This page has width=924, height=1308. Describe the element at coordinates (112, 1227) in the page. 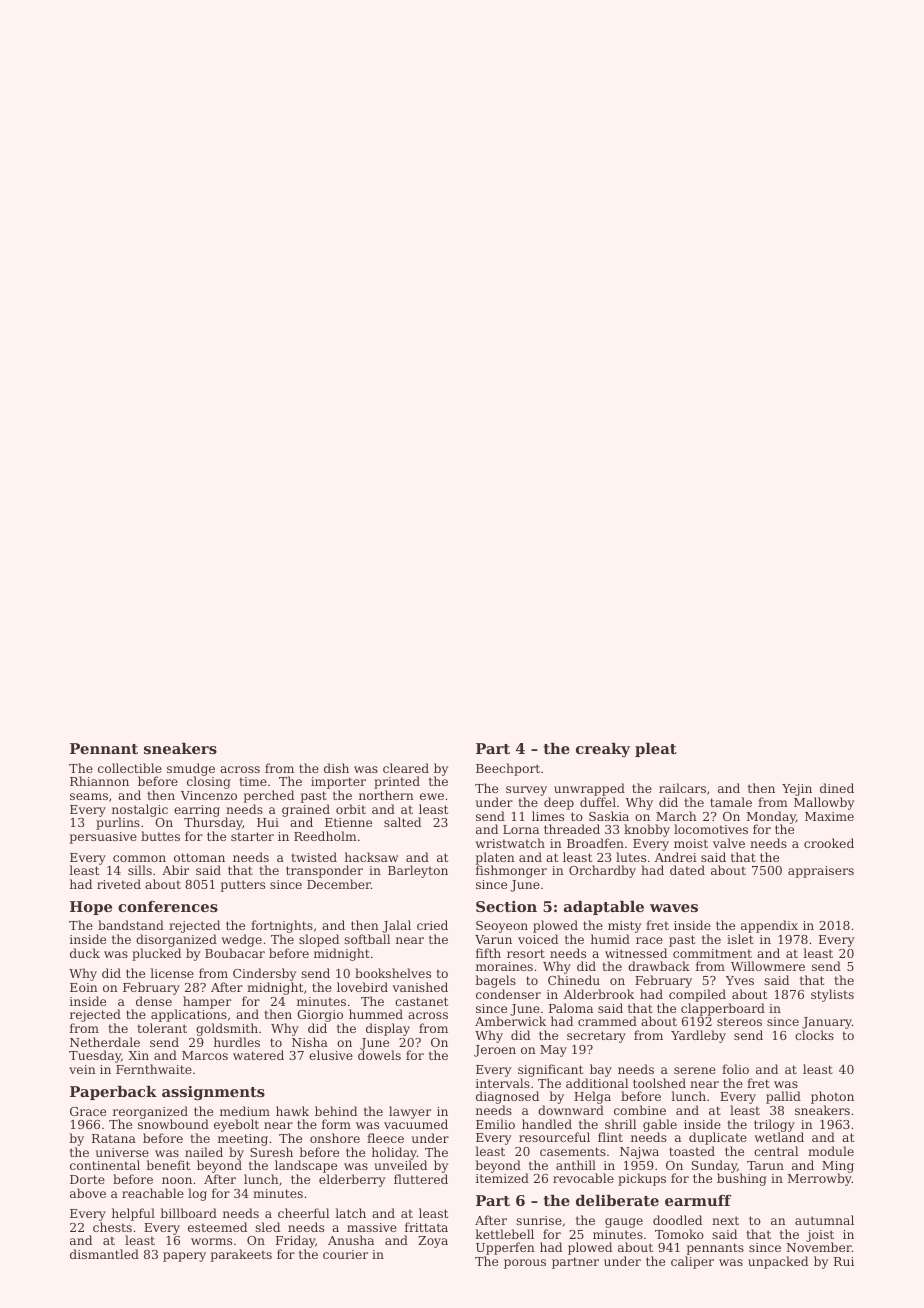

I see `chests` at that location.
